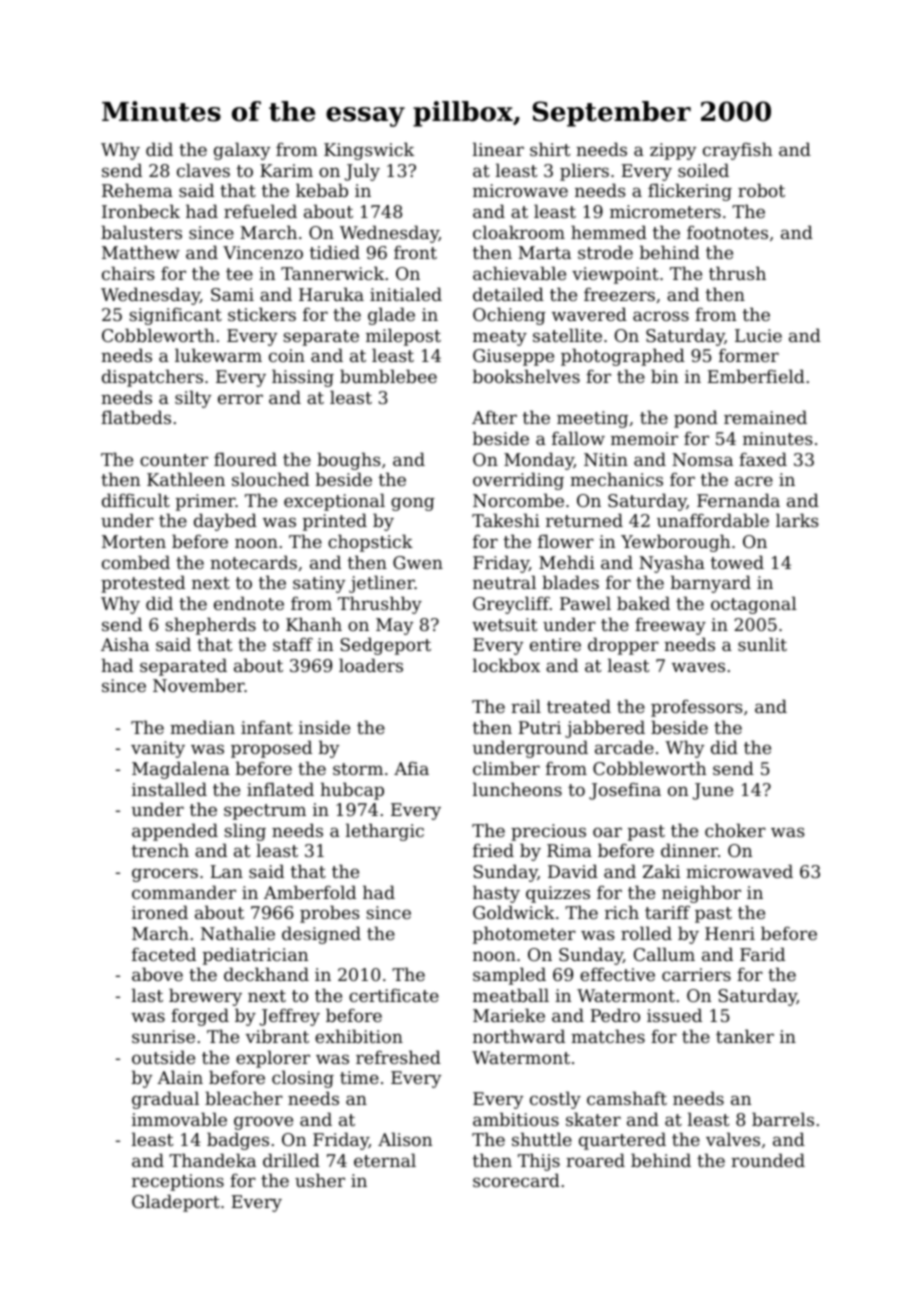 This page has width=924, height=1308. What do you see at coordinates (369, 151) in the page?
I see `Kingswick` at bounding box center [369, 151].
